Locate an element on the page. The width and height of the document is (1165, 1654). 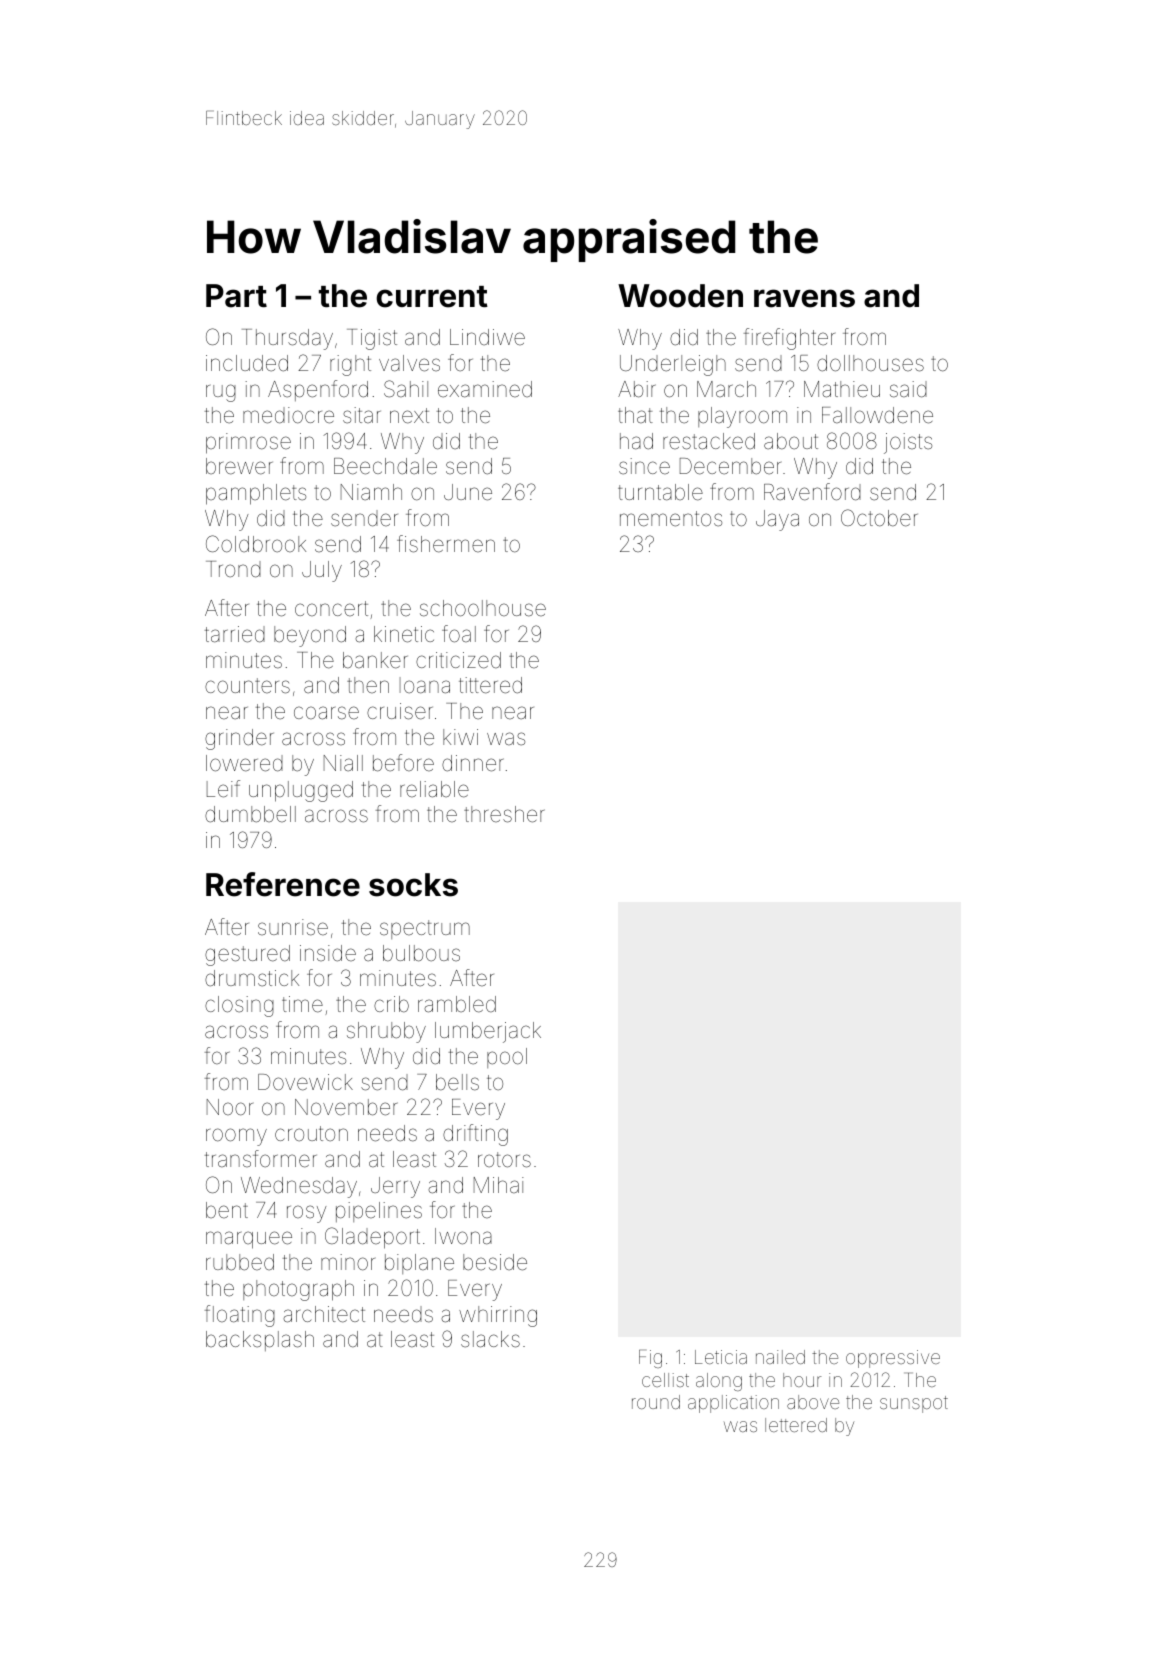
time is located at coordinates (302, 1004).
